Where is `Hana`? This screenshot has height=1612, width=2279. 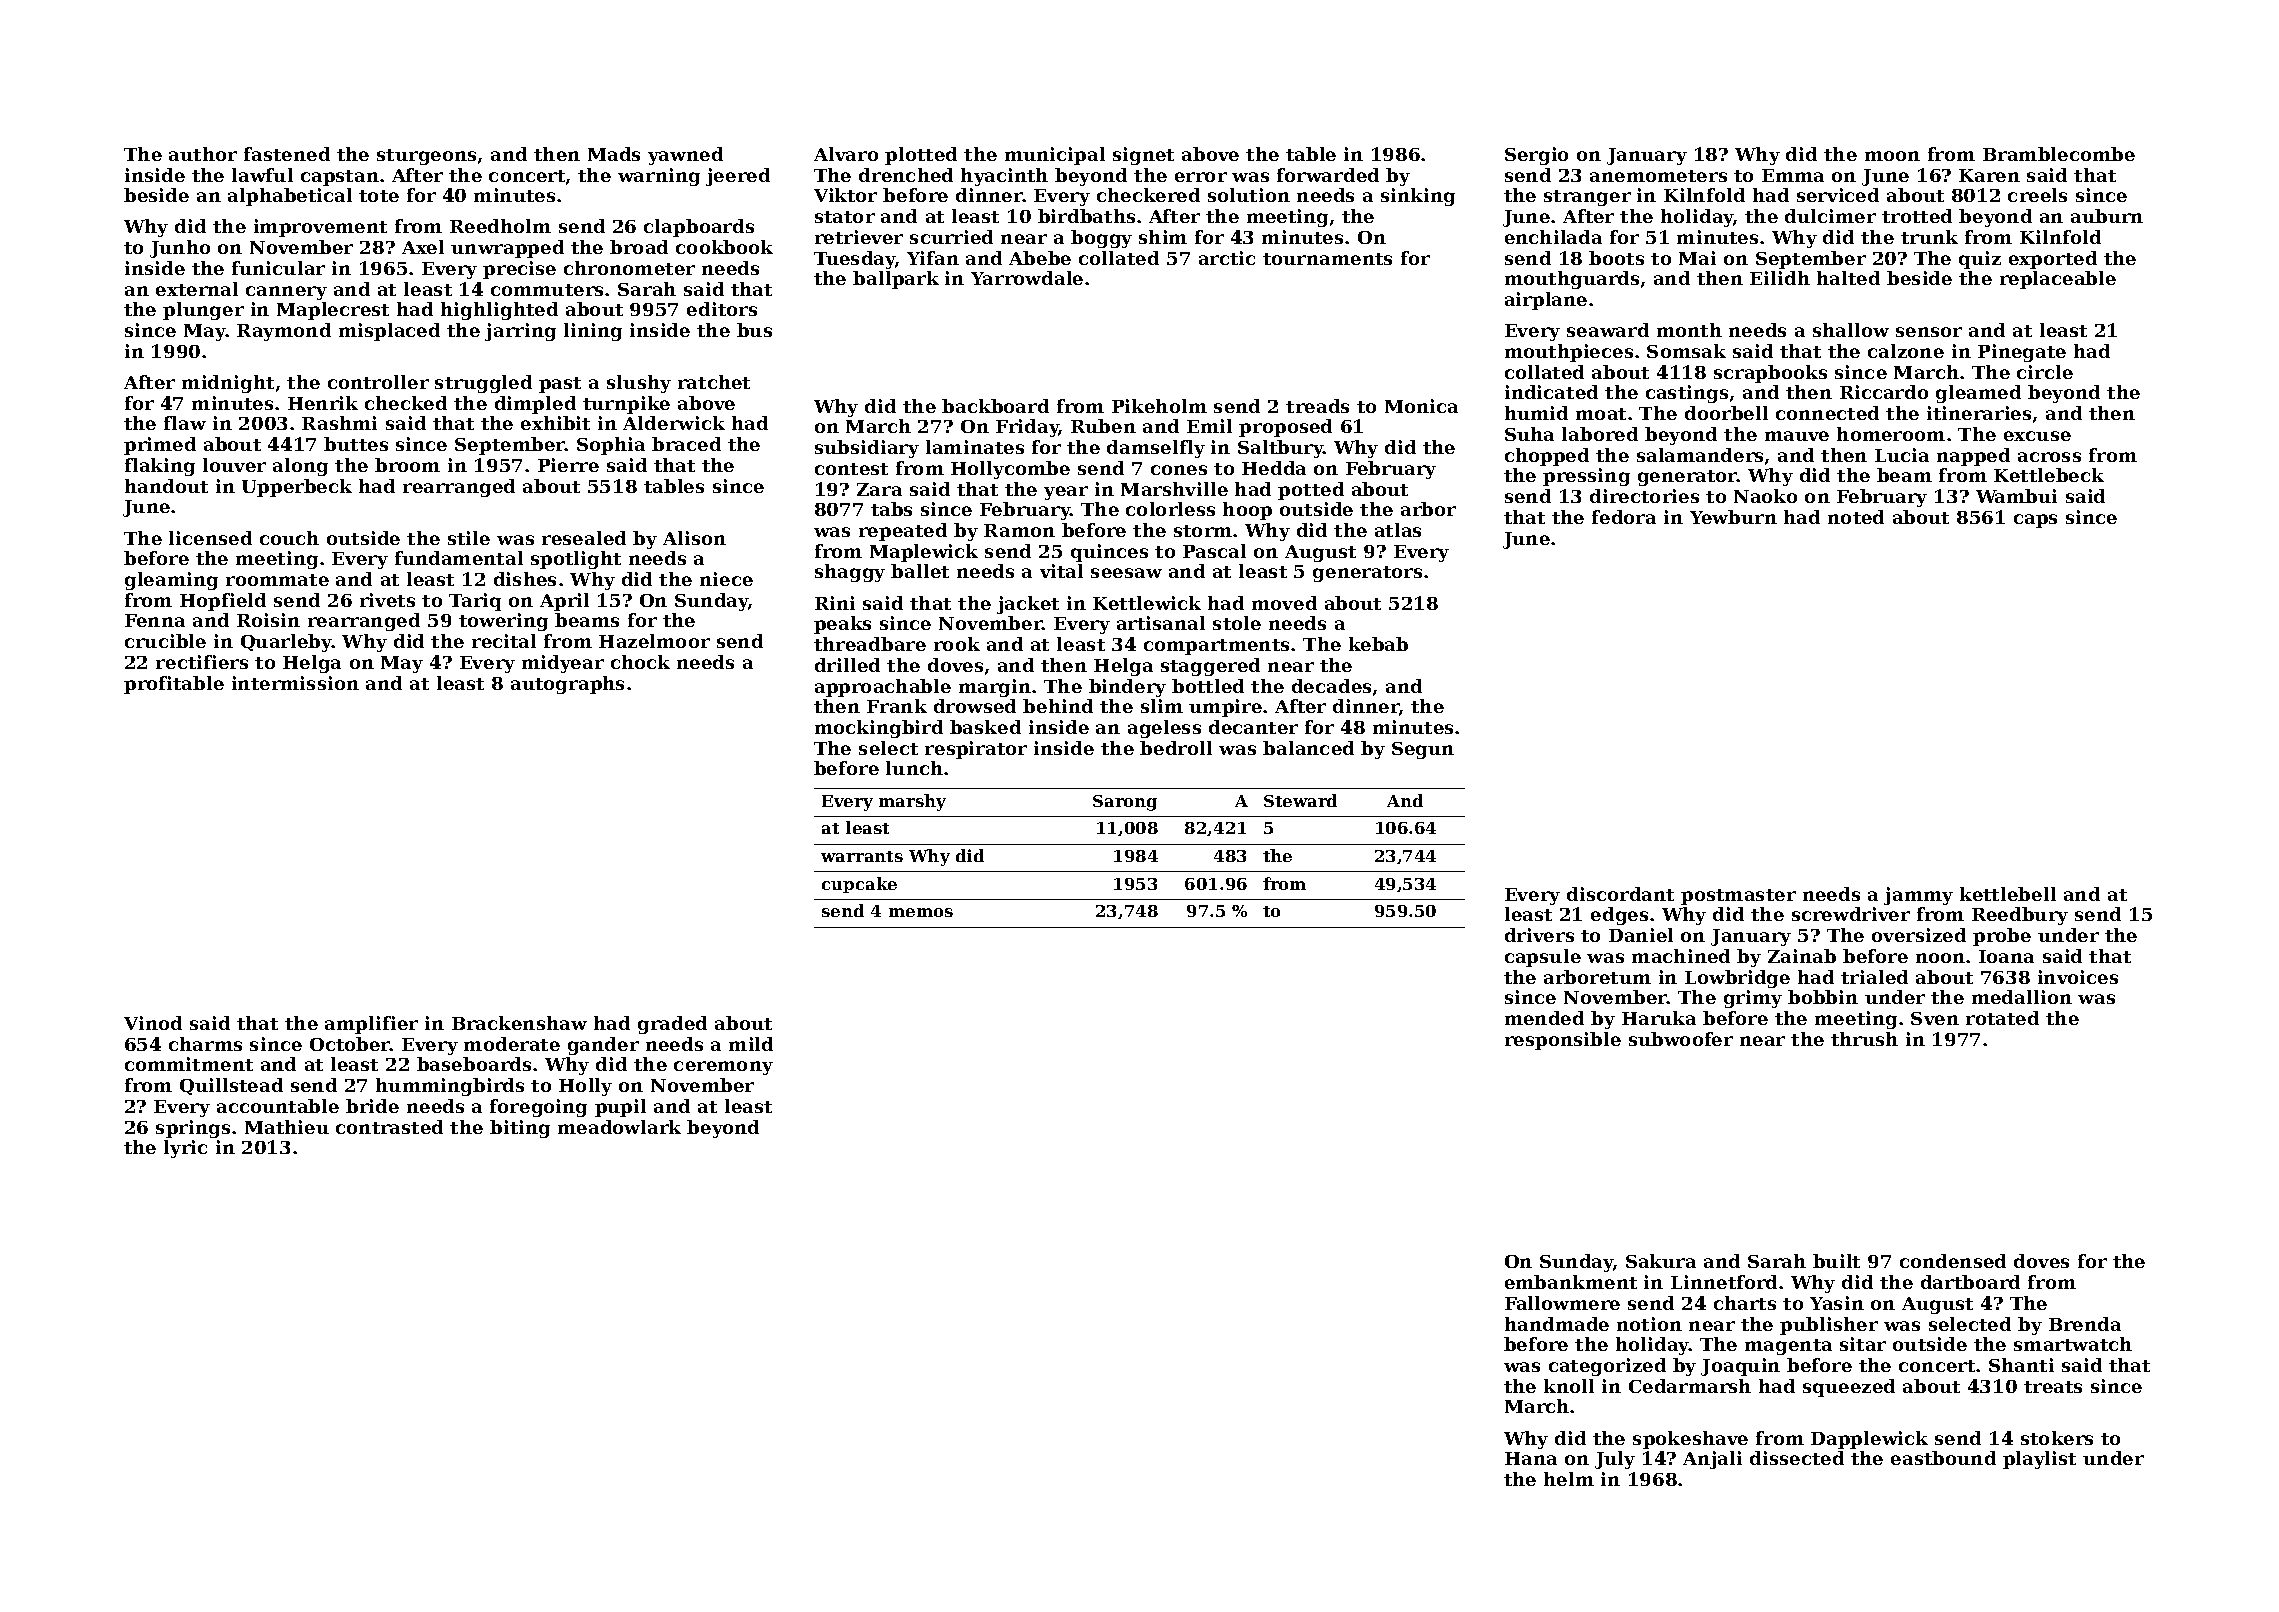 Hana is located at coordinates (1531, 1458).
